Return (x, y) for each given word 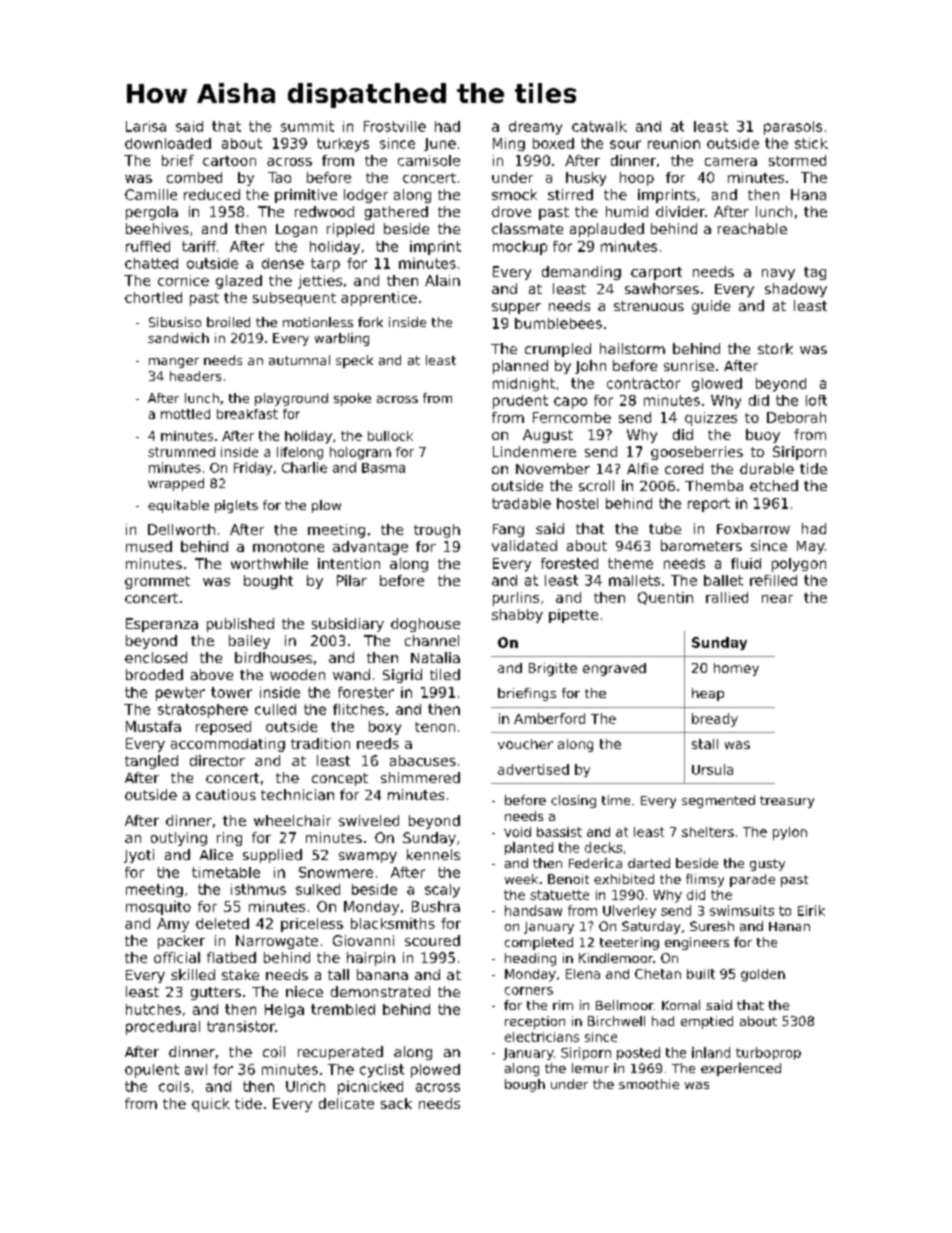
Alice (216, 854)
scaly (442, 891)
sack (396, 1103)
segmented (718, 801)
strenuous (649, 306)
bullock (390, 436)
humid (627, 211)
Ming (509, 144)
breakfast (247, 414)
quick (211, 1105)
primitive (306, 196)
